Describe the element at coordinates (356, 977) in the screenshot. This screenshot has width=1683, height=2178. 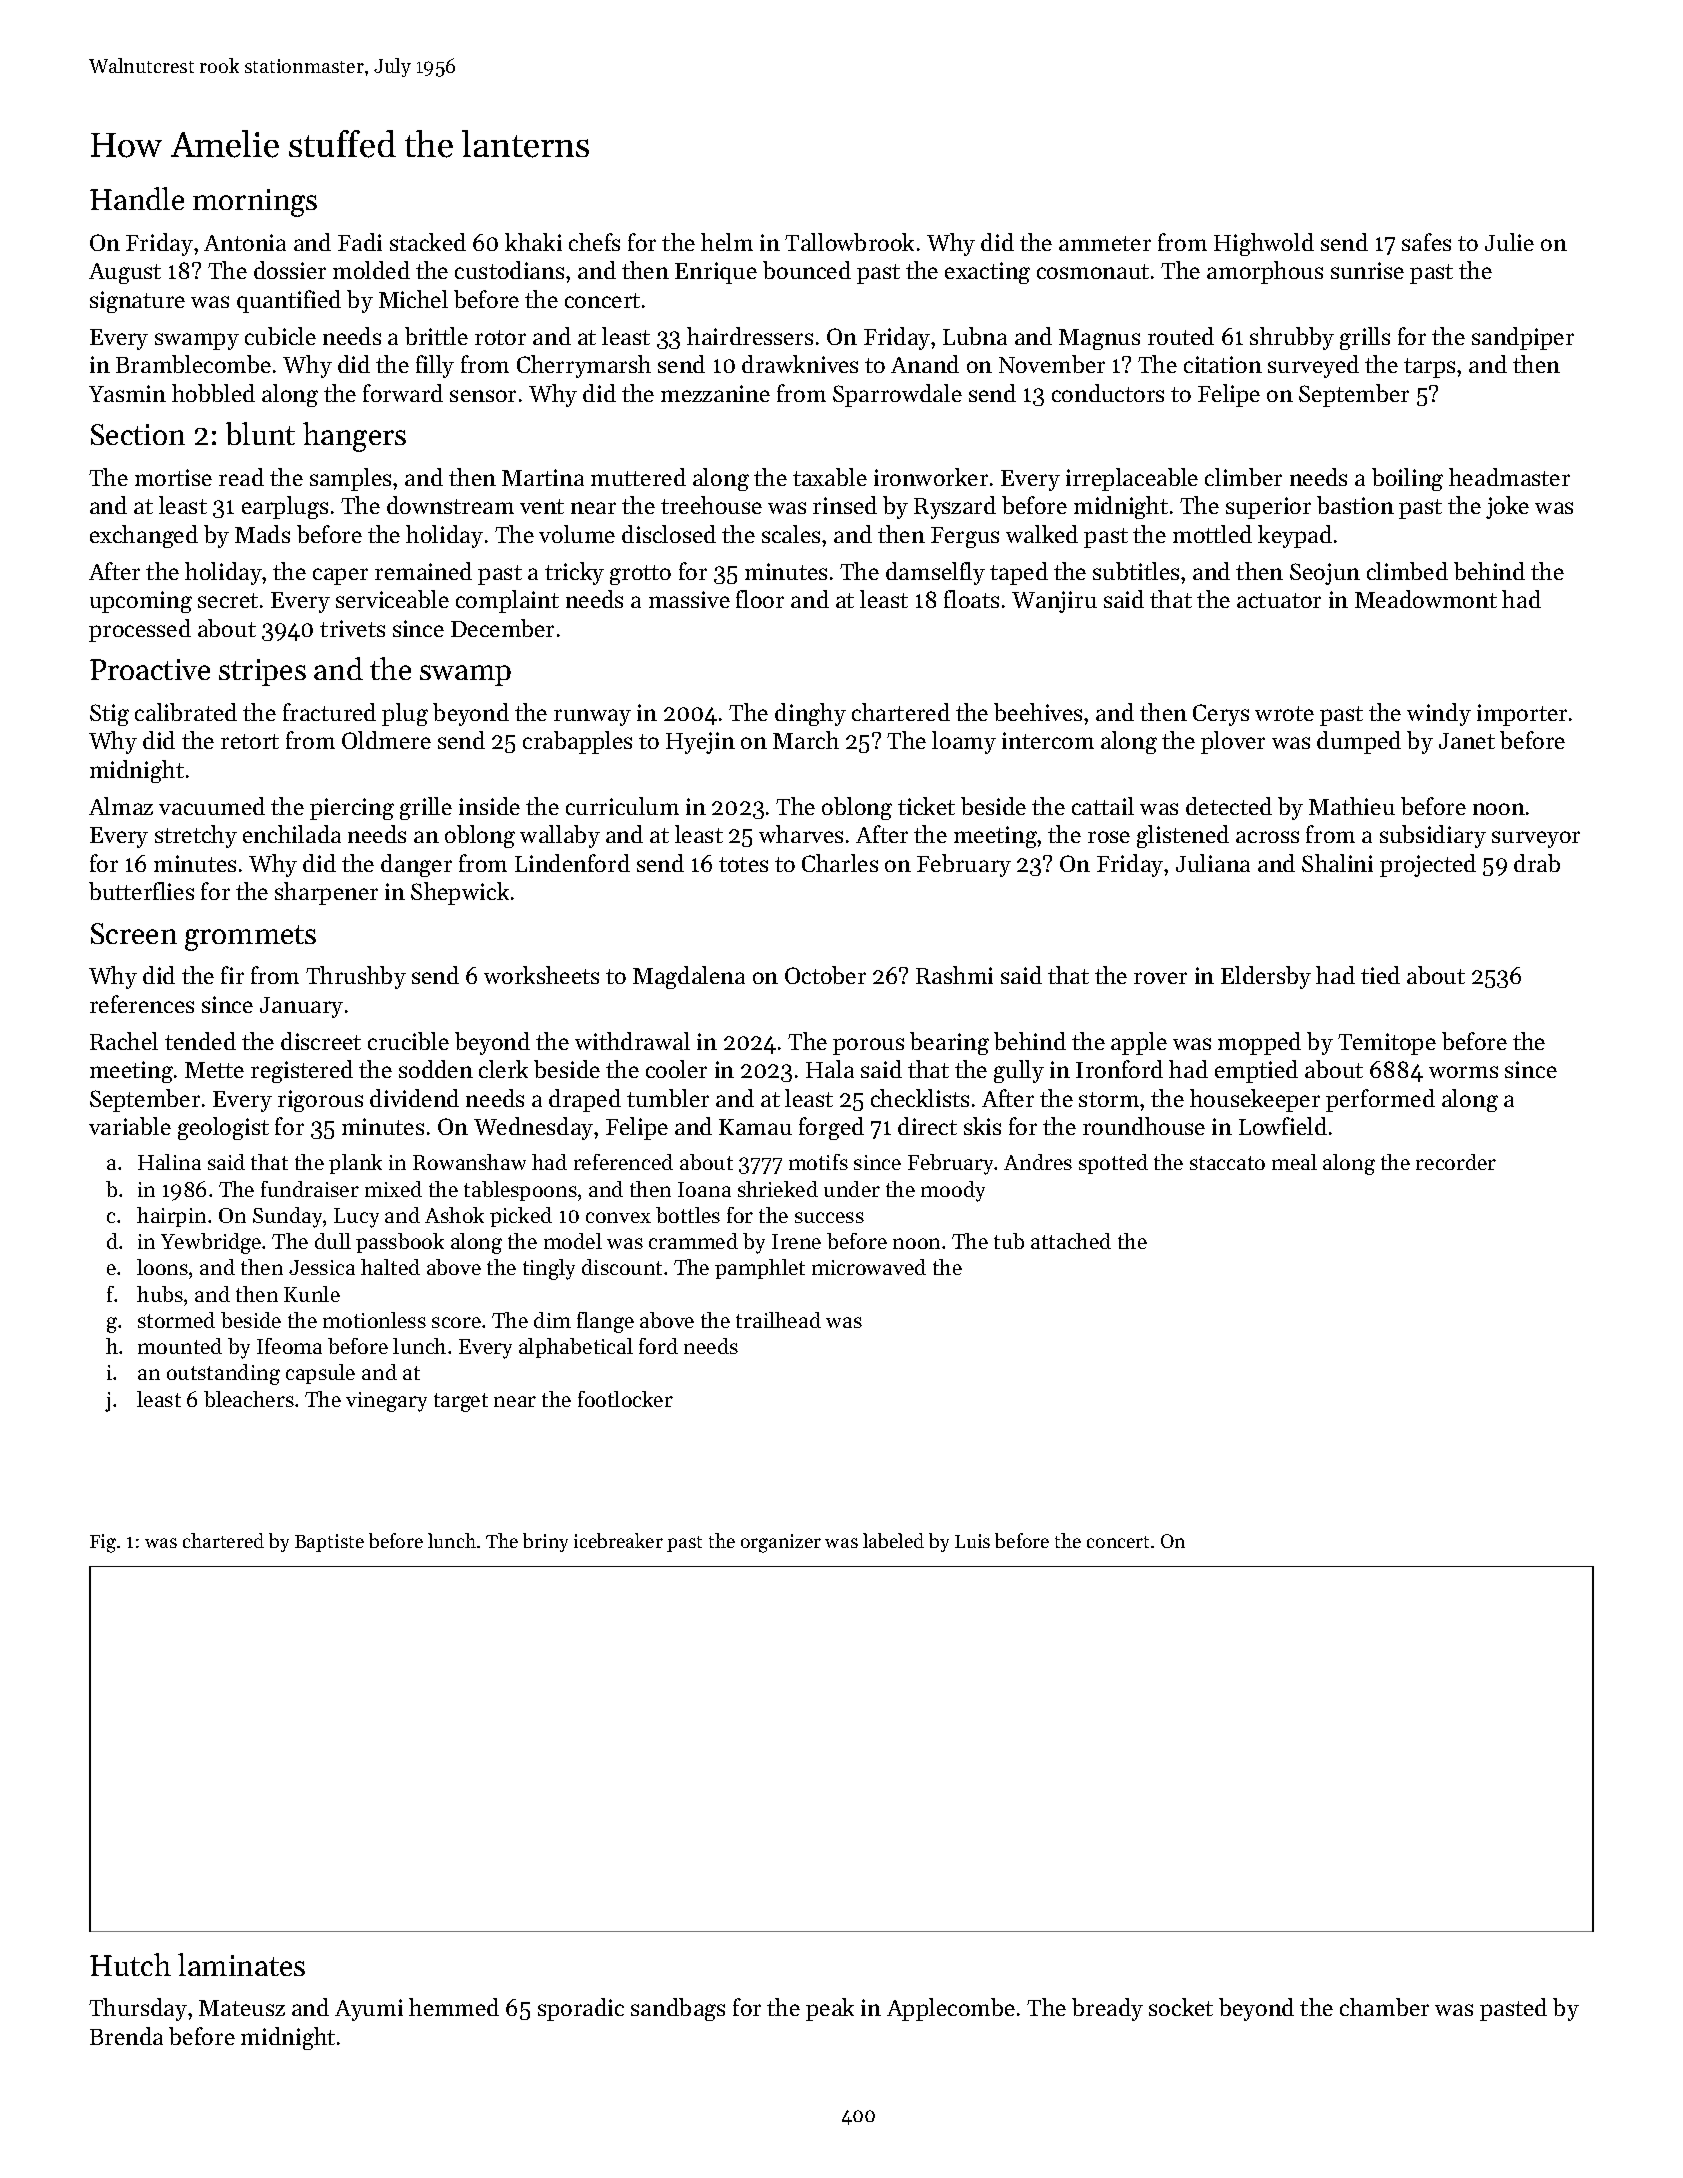
I see `Thrushby` at that location.
